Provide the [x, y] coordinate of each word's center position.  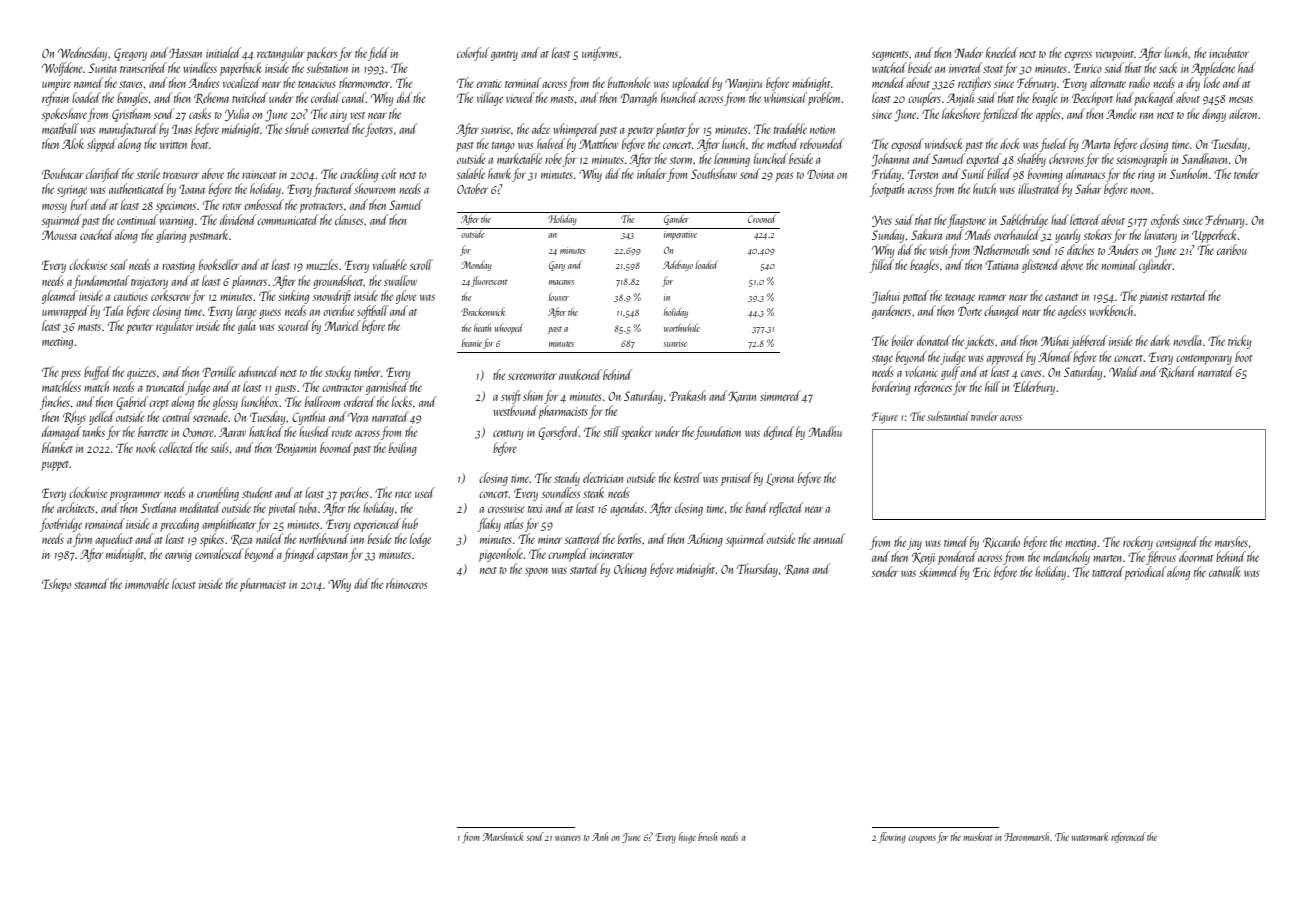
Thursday [757, 570]
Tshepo [56, 585]
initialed [223, 52]
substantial [948, 416]
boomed [336, 447]
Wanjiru [743, 84]
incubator [1229, 52]
